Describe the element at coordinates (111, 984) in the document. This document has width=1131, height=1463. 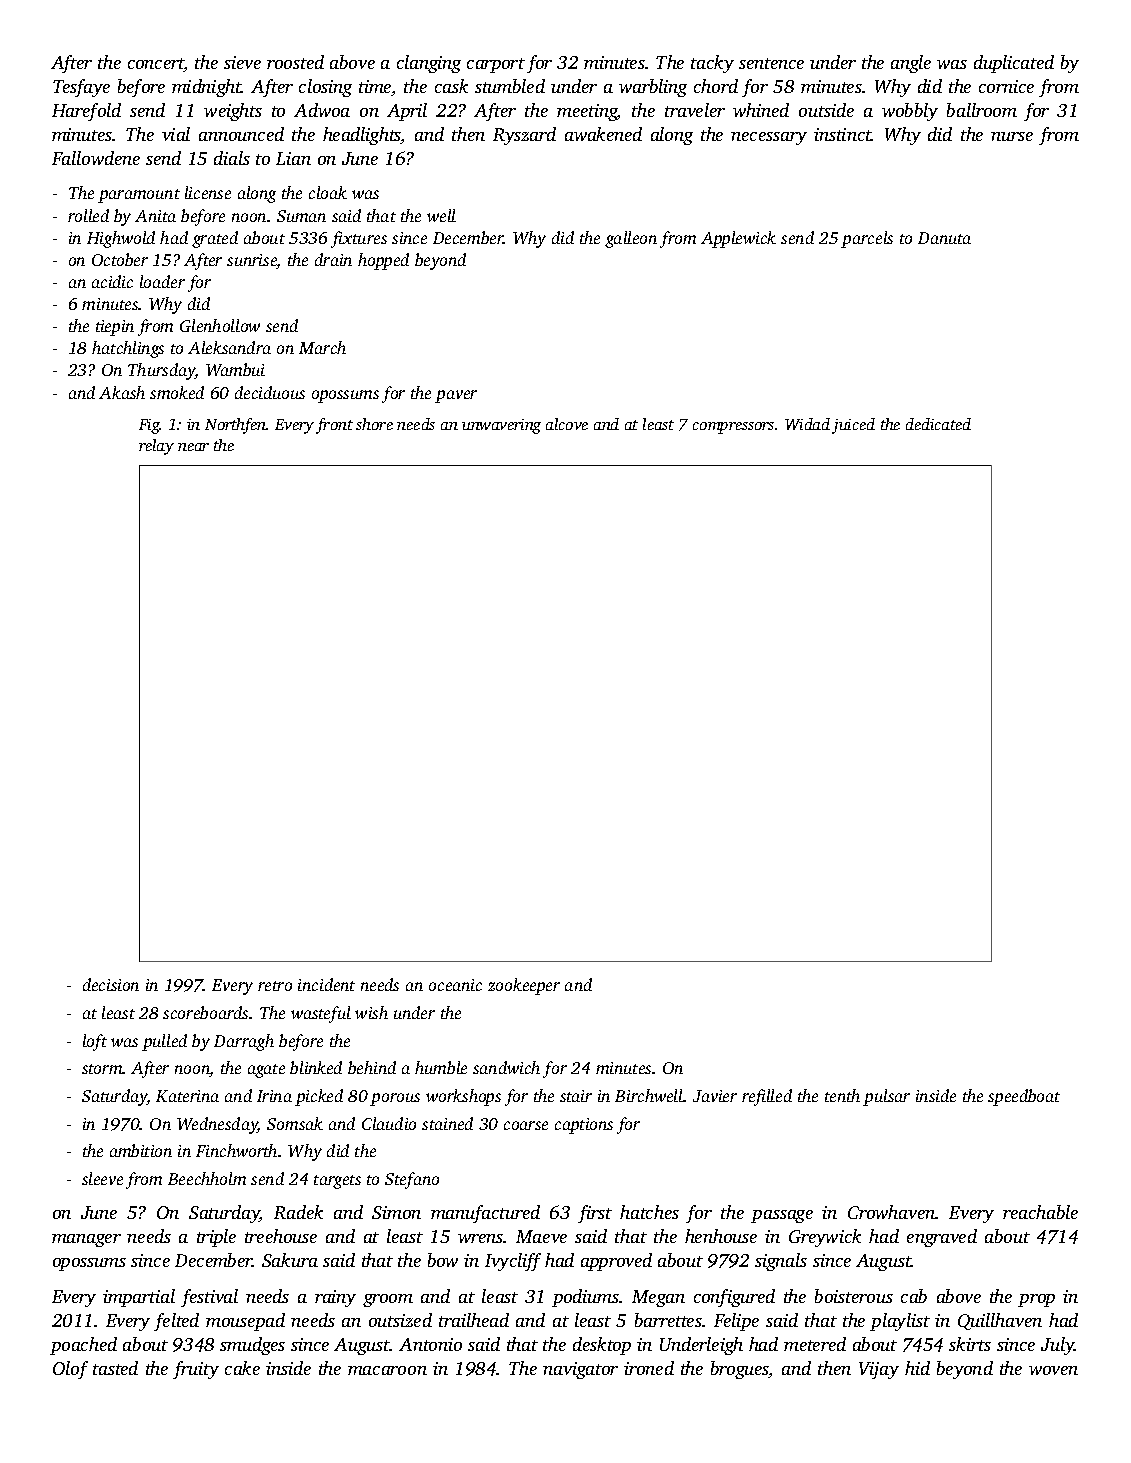
I see `decision` at that location.
